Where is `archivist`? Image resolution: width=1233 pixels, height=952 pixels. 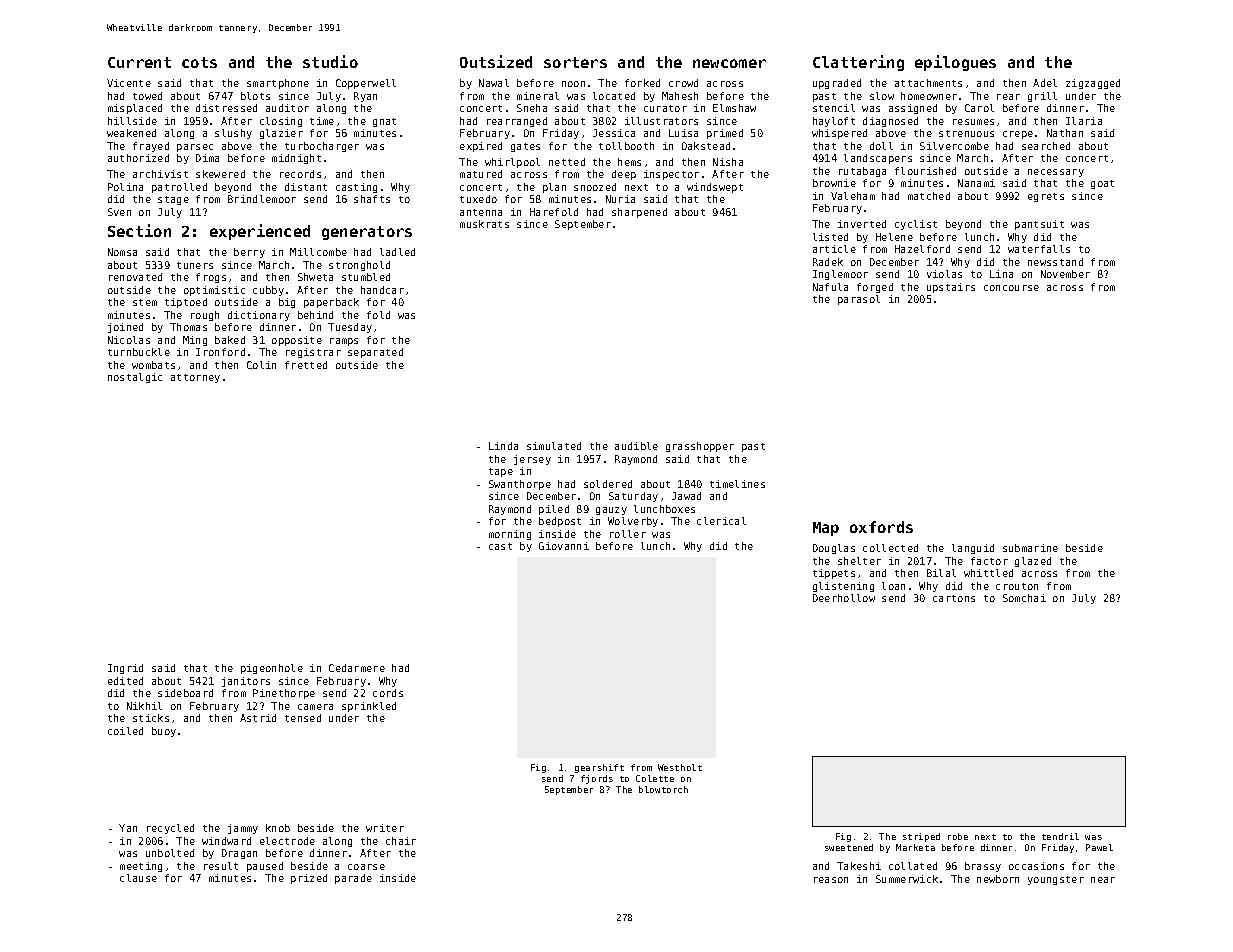 archivist is located at coordinates (160, 174).
